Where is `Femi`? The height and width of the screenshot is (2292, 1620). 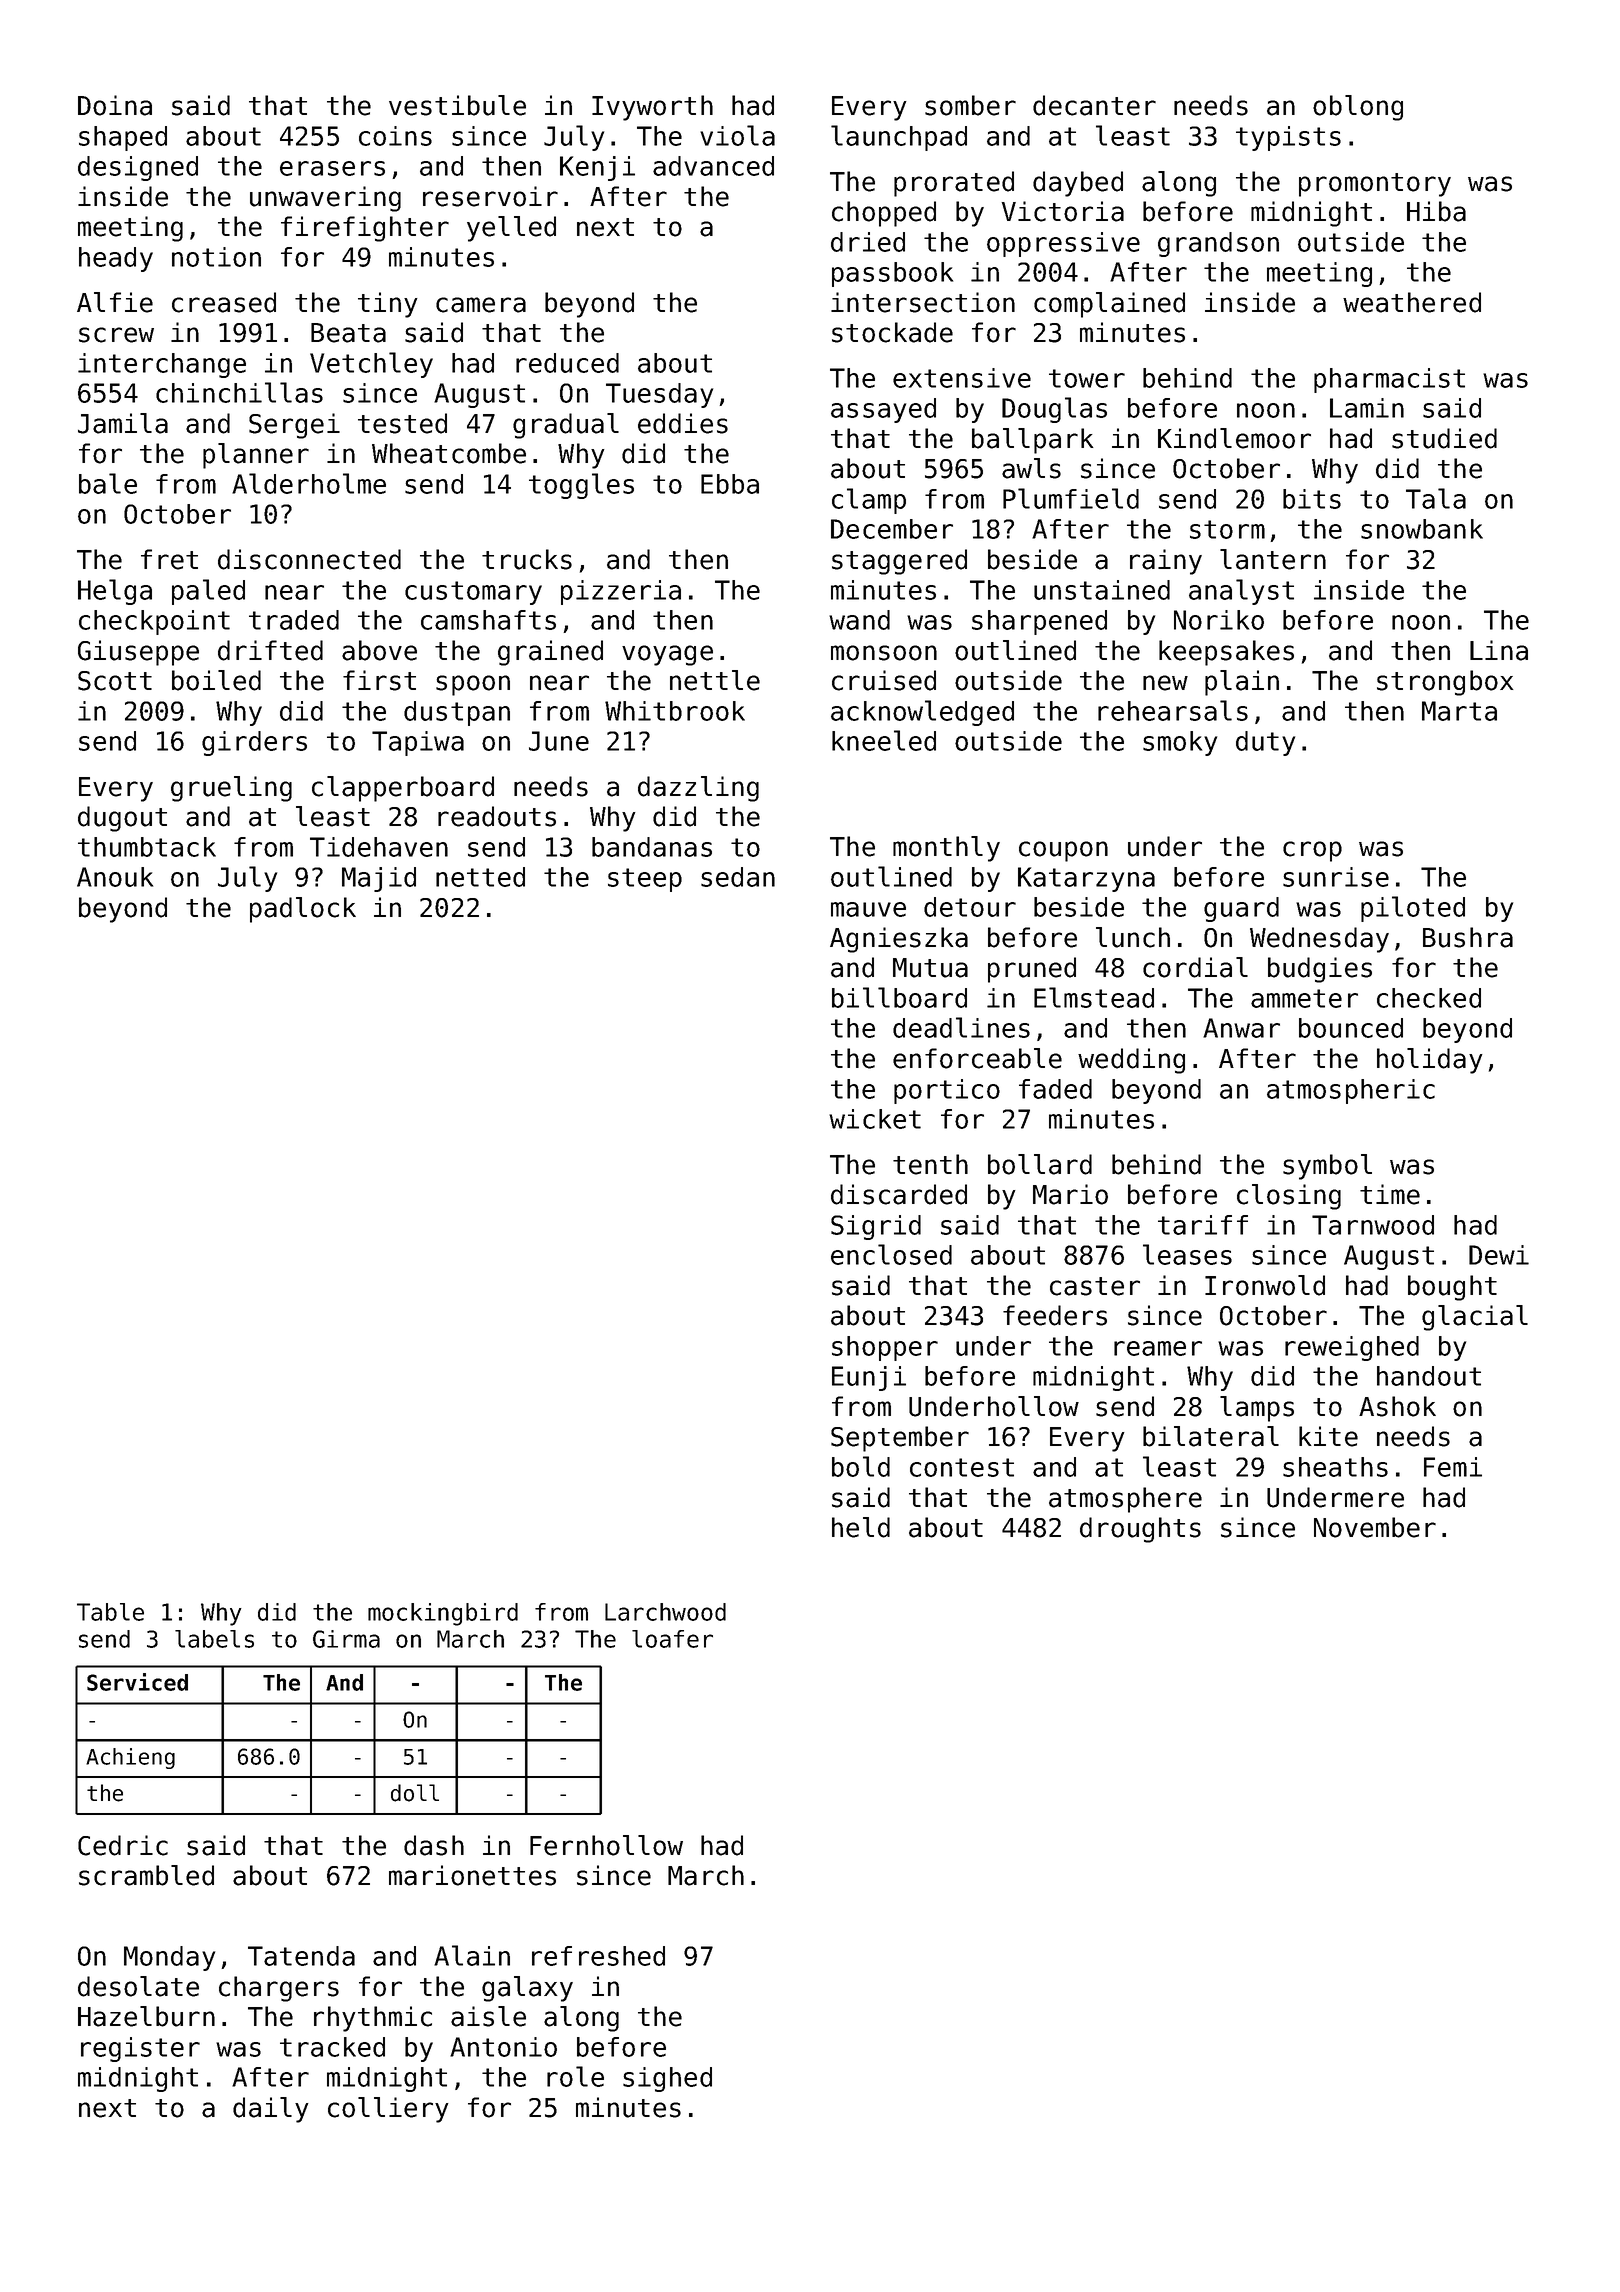 Femi is located at coordinates (1453, 1467).
